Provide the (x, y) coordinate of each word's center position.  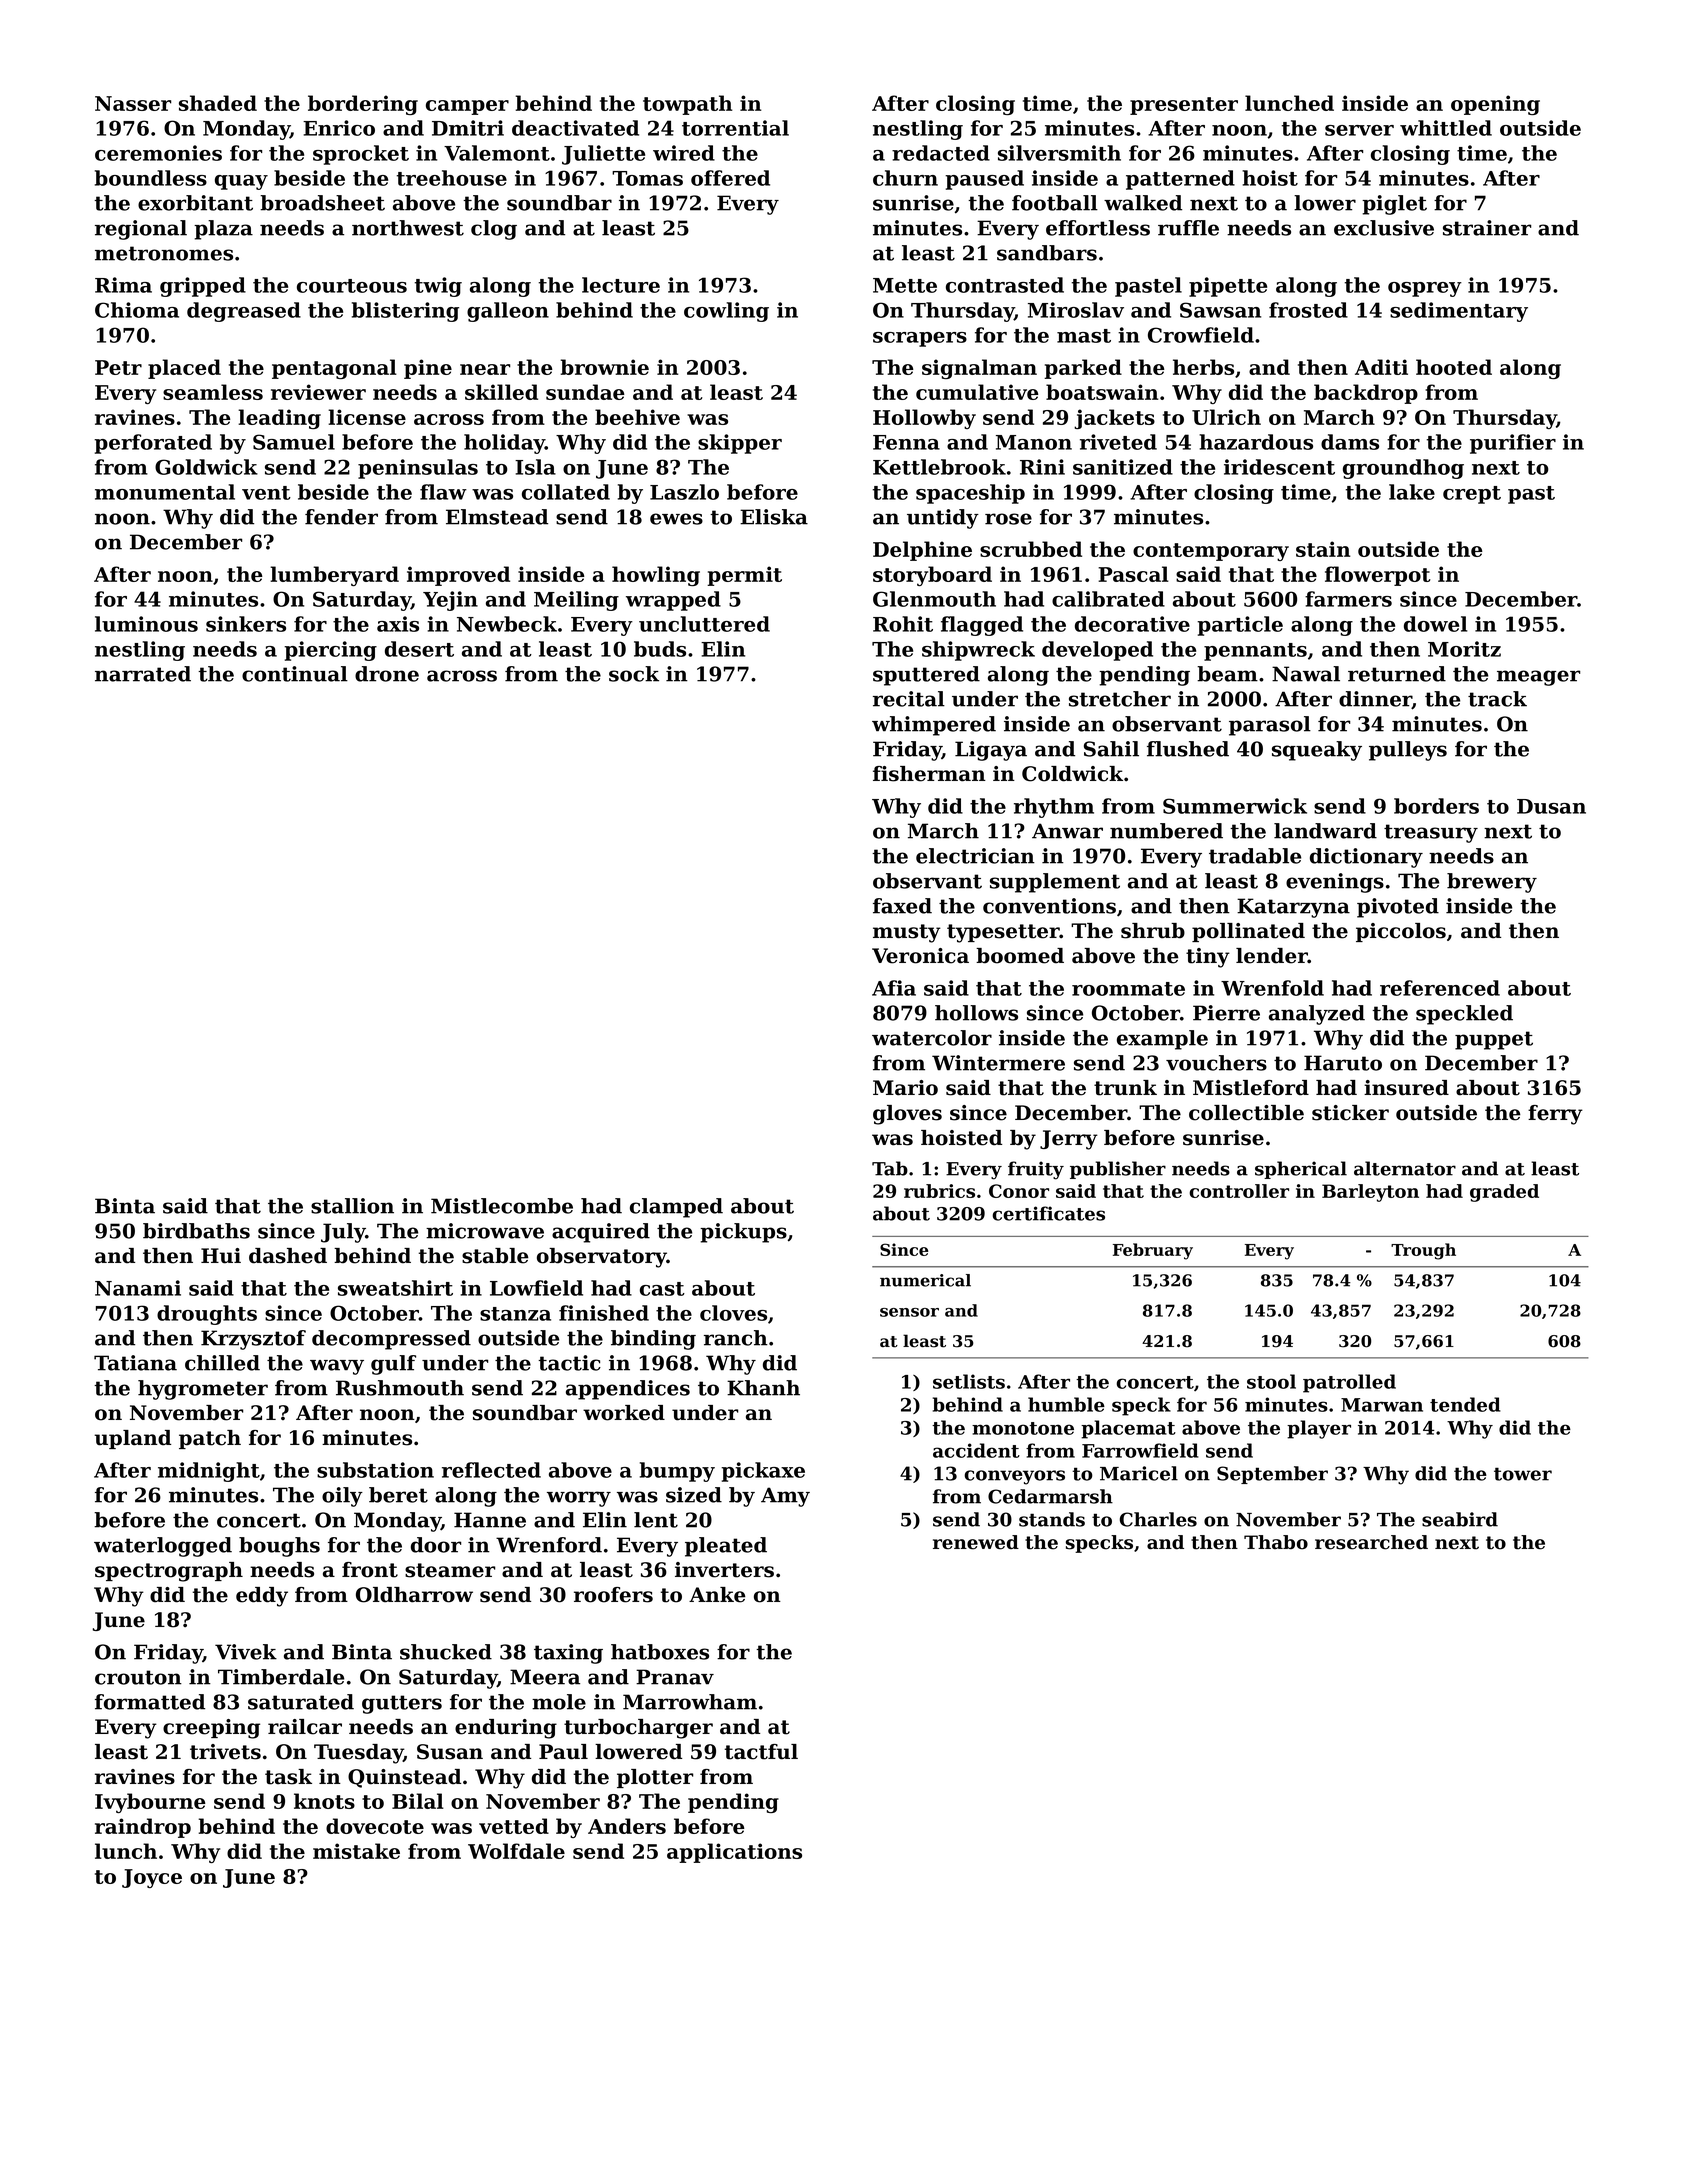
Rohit (903, 624)
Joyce (152, 1878)
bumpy (677, 1472)
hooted (1454, 367)
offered (730, 178)
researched (1371, 1542)
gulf (393, 1365)
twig (438, 287)
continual (295, 674)
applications (734, 1853)
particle (1240, 626)
